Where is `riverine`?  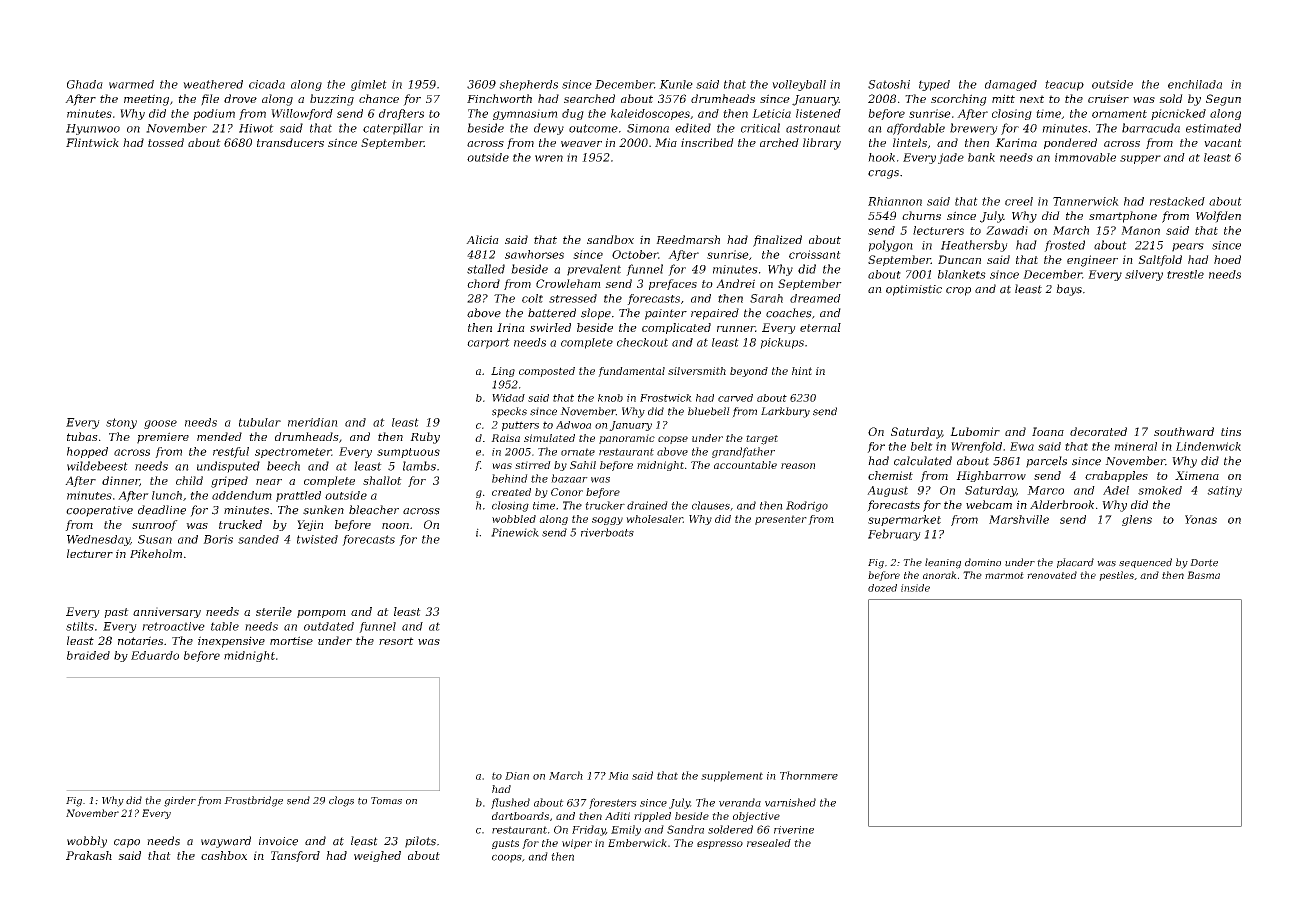 riverine is located at coordinates (794, 830).
